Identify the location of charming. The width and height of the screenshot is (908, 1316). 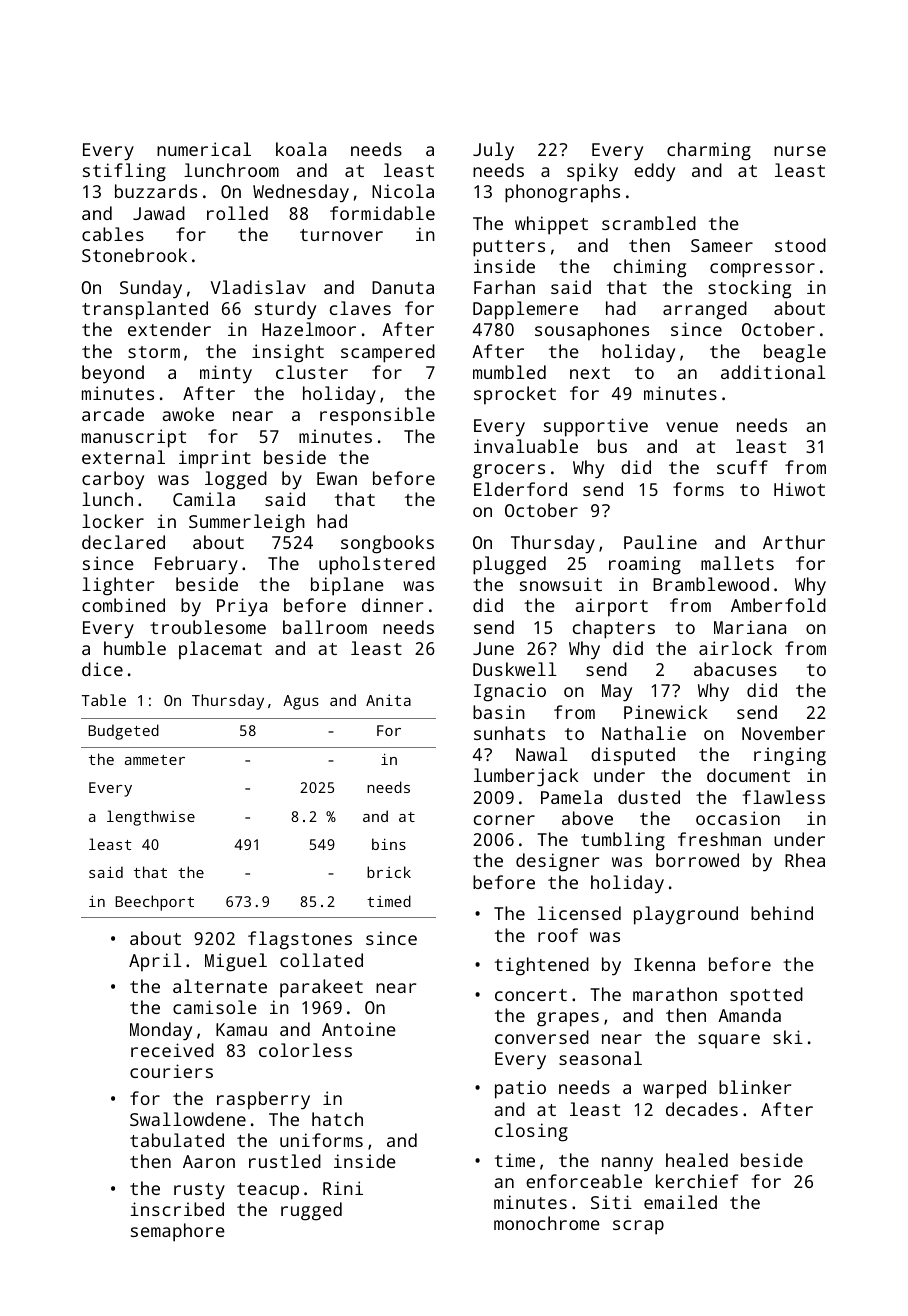
(709, 151).
